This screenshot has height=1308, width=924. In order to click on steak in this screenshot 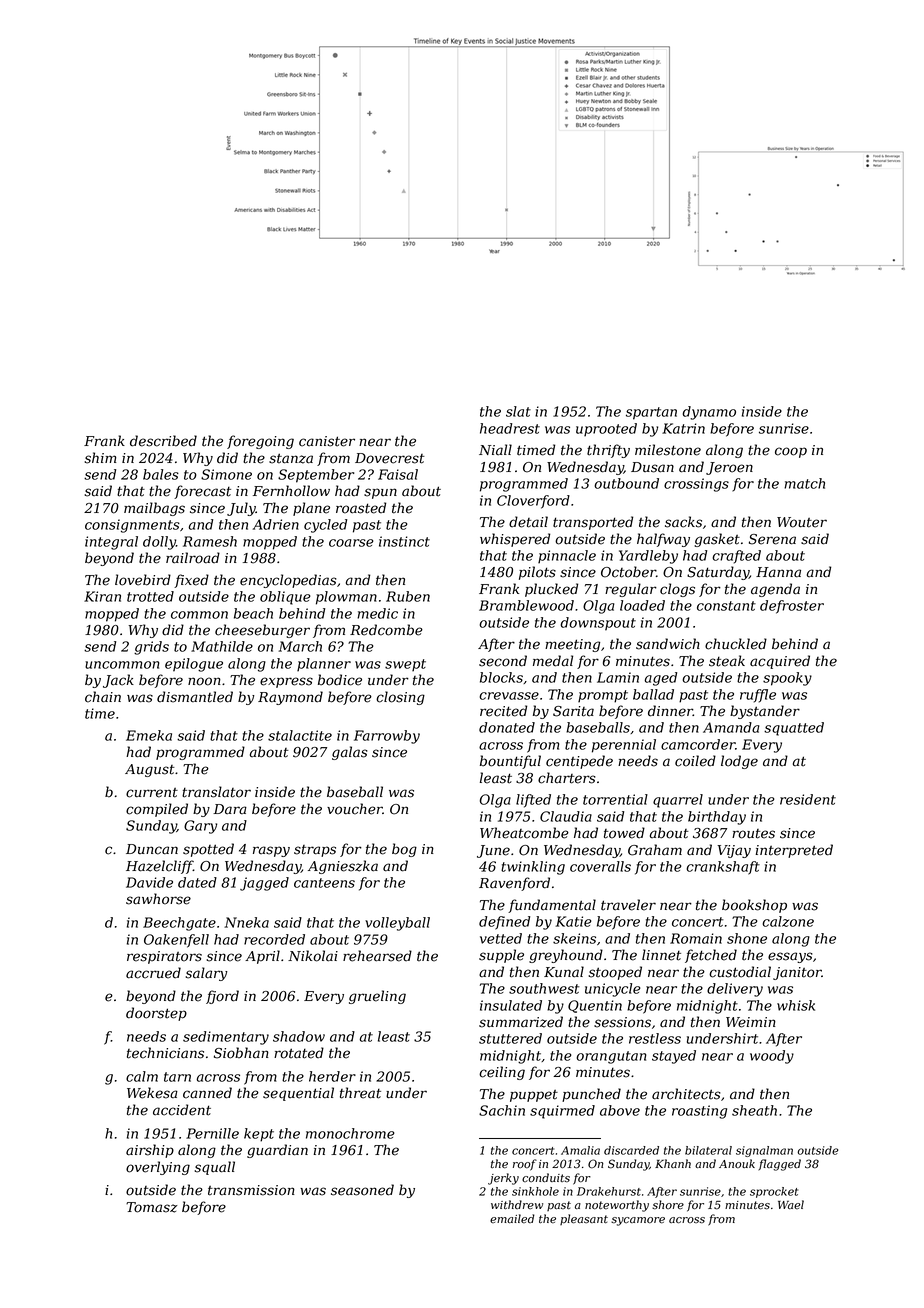, I will do `click(727, 661)`.
